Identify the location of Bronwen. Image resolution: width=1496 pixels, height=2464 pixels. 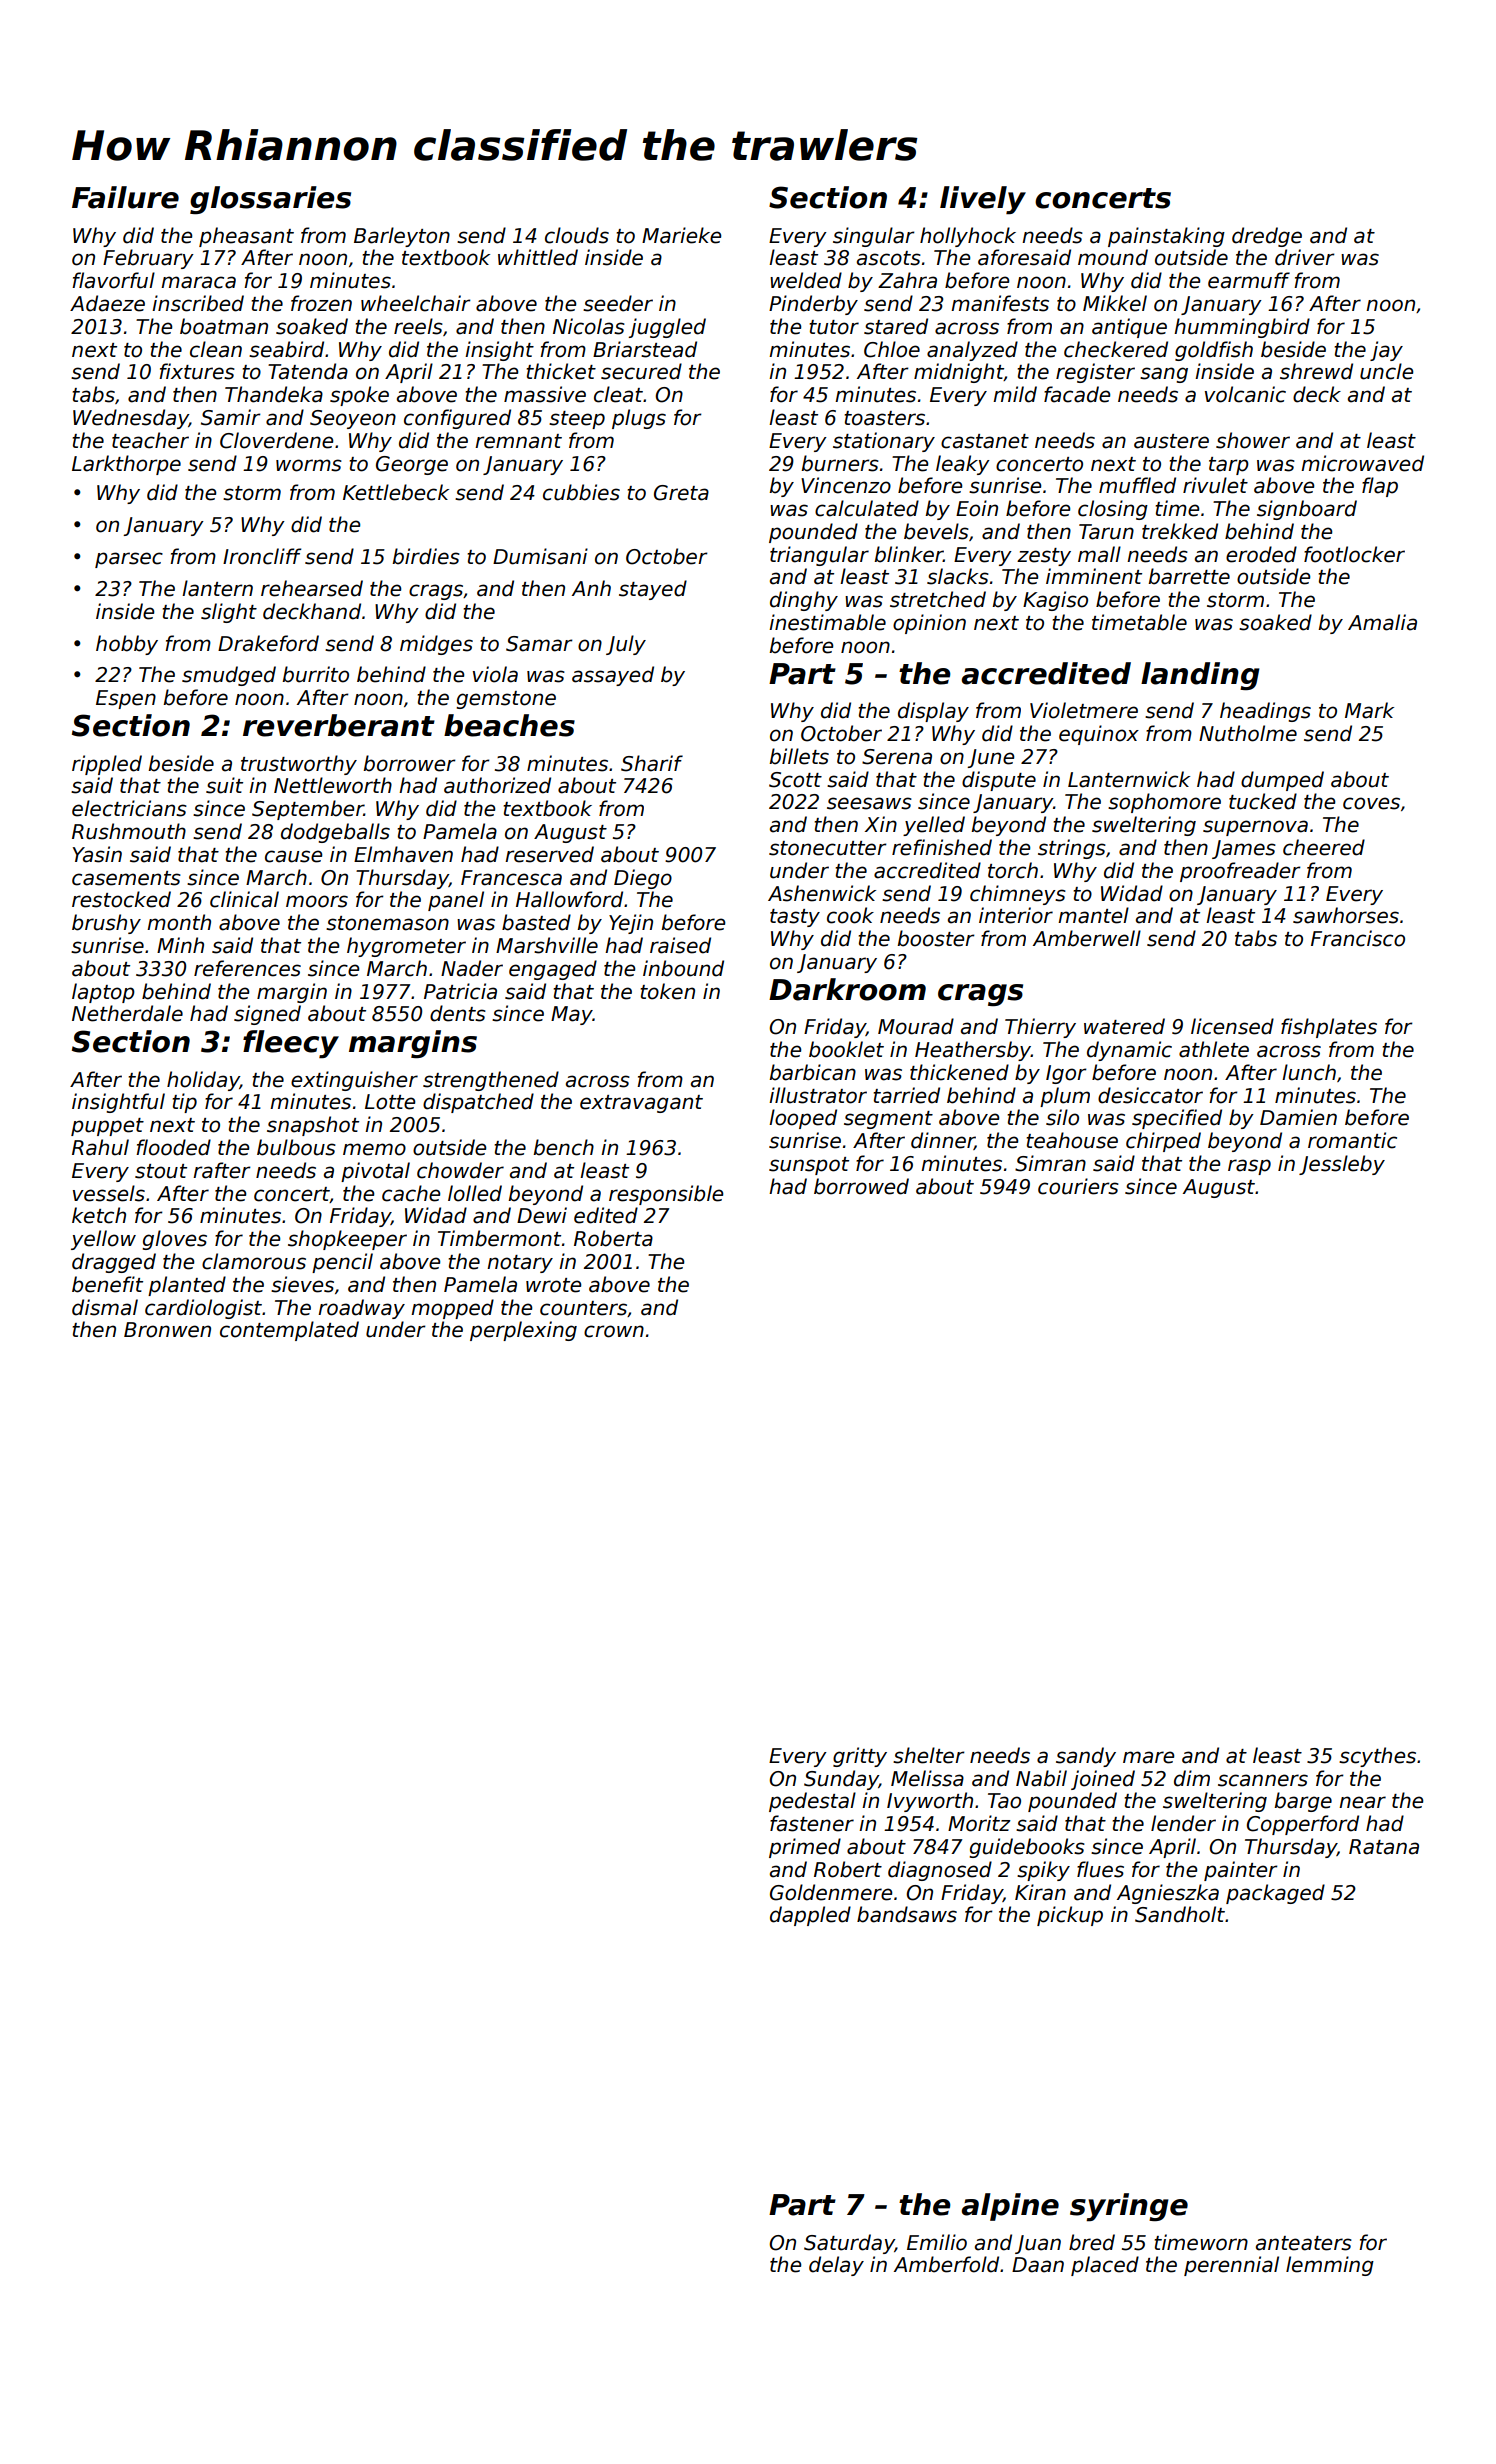
(167, 1330).
